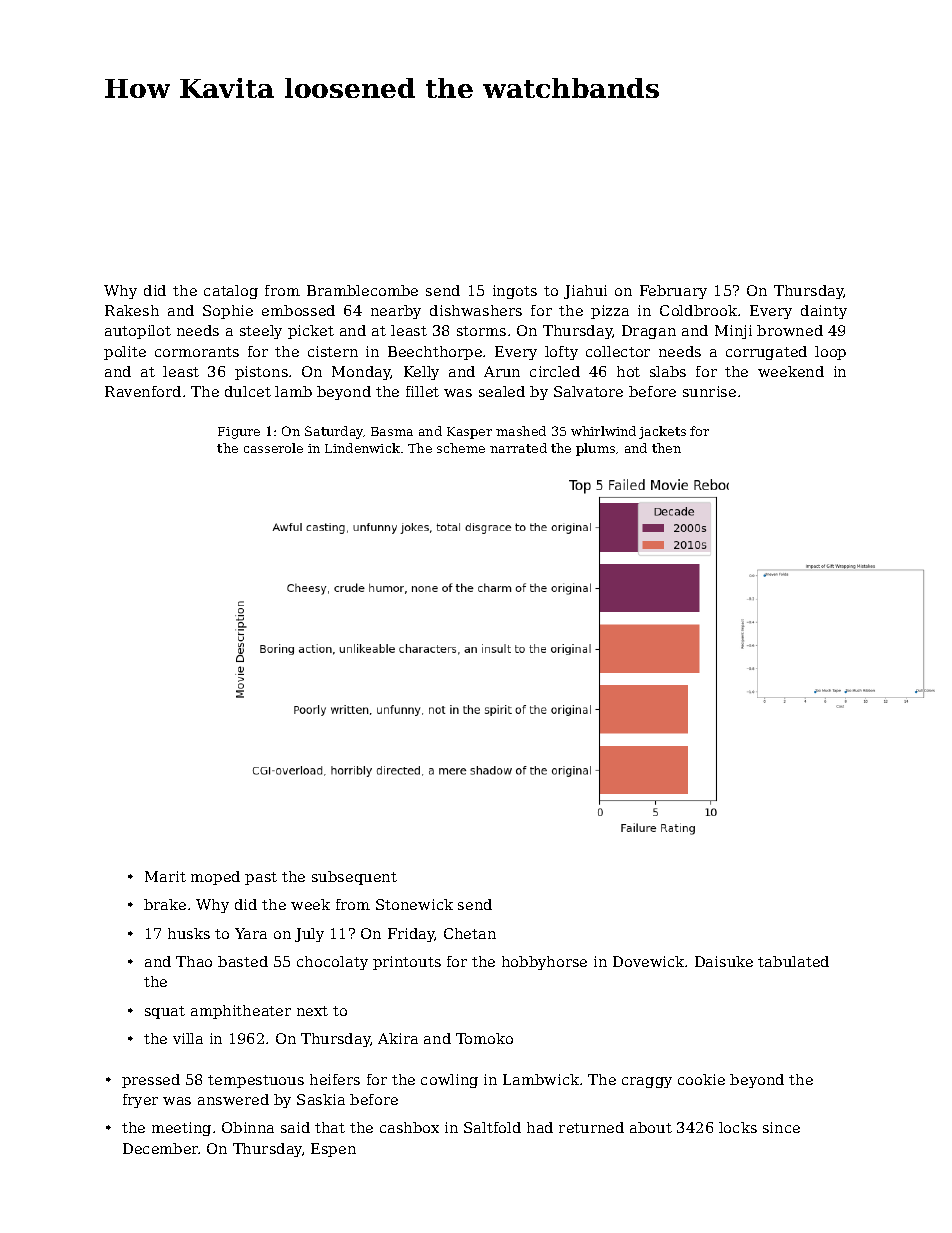  Describe the element at coordinates (724, 961) in the document. I see `Daisuke` at that location.
